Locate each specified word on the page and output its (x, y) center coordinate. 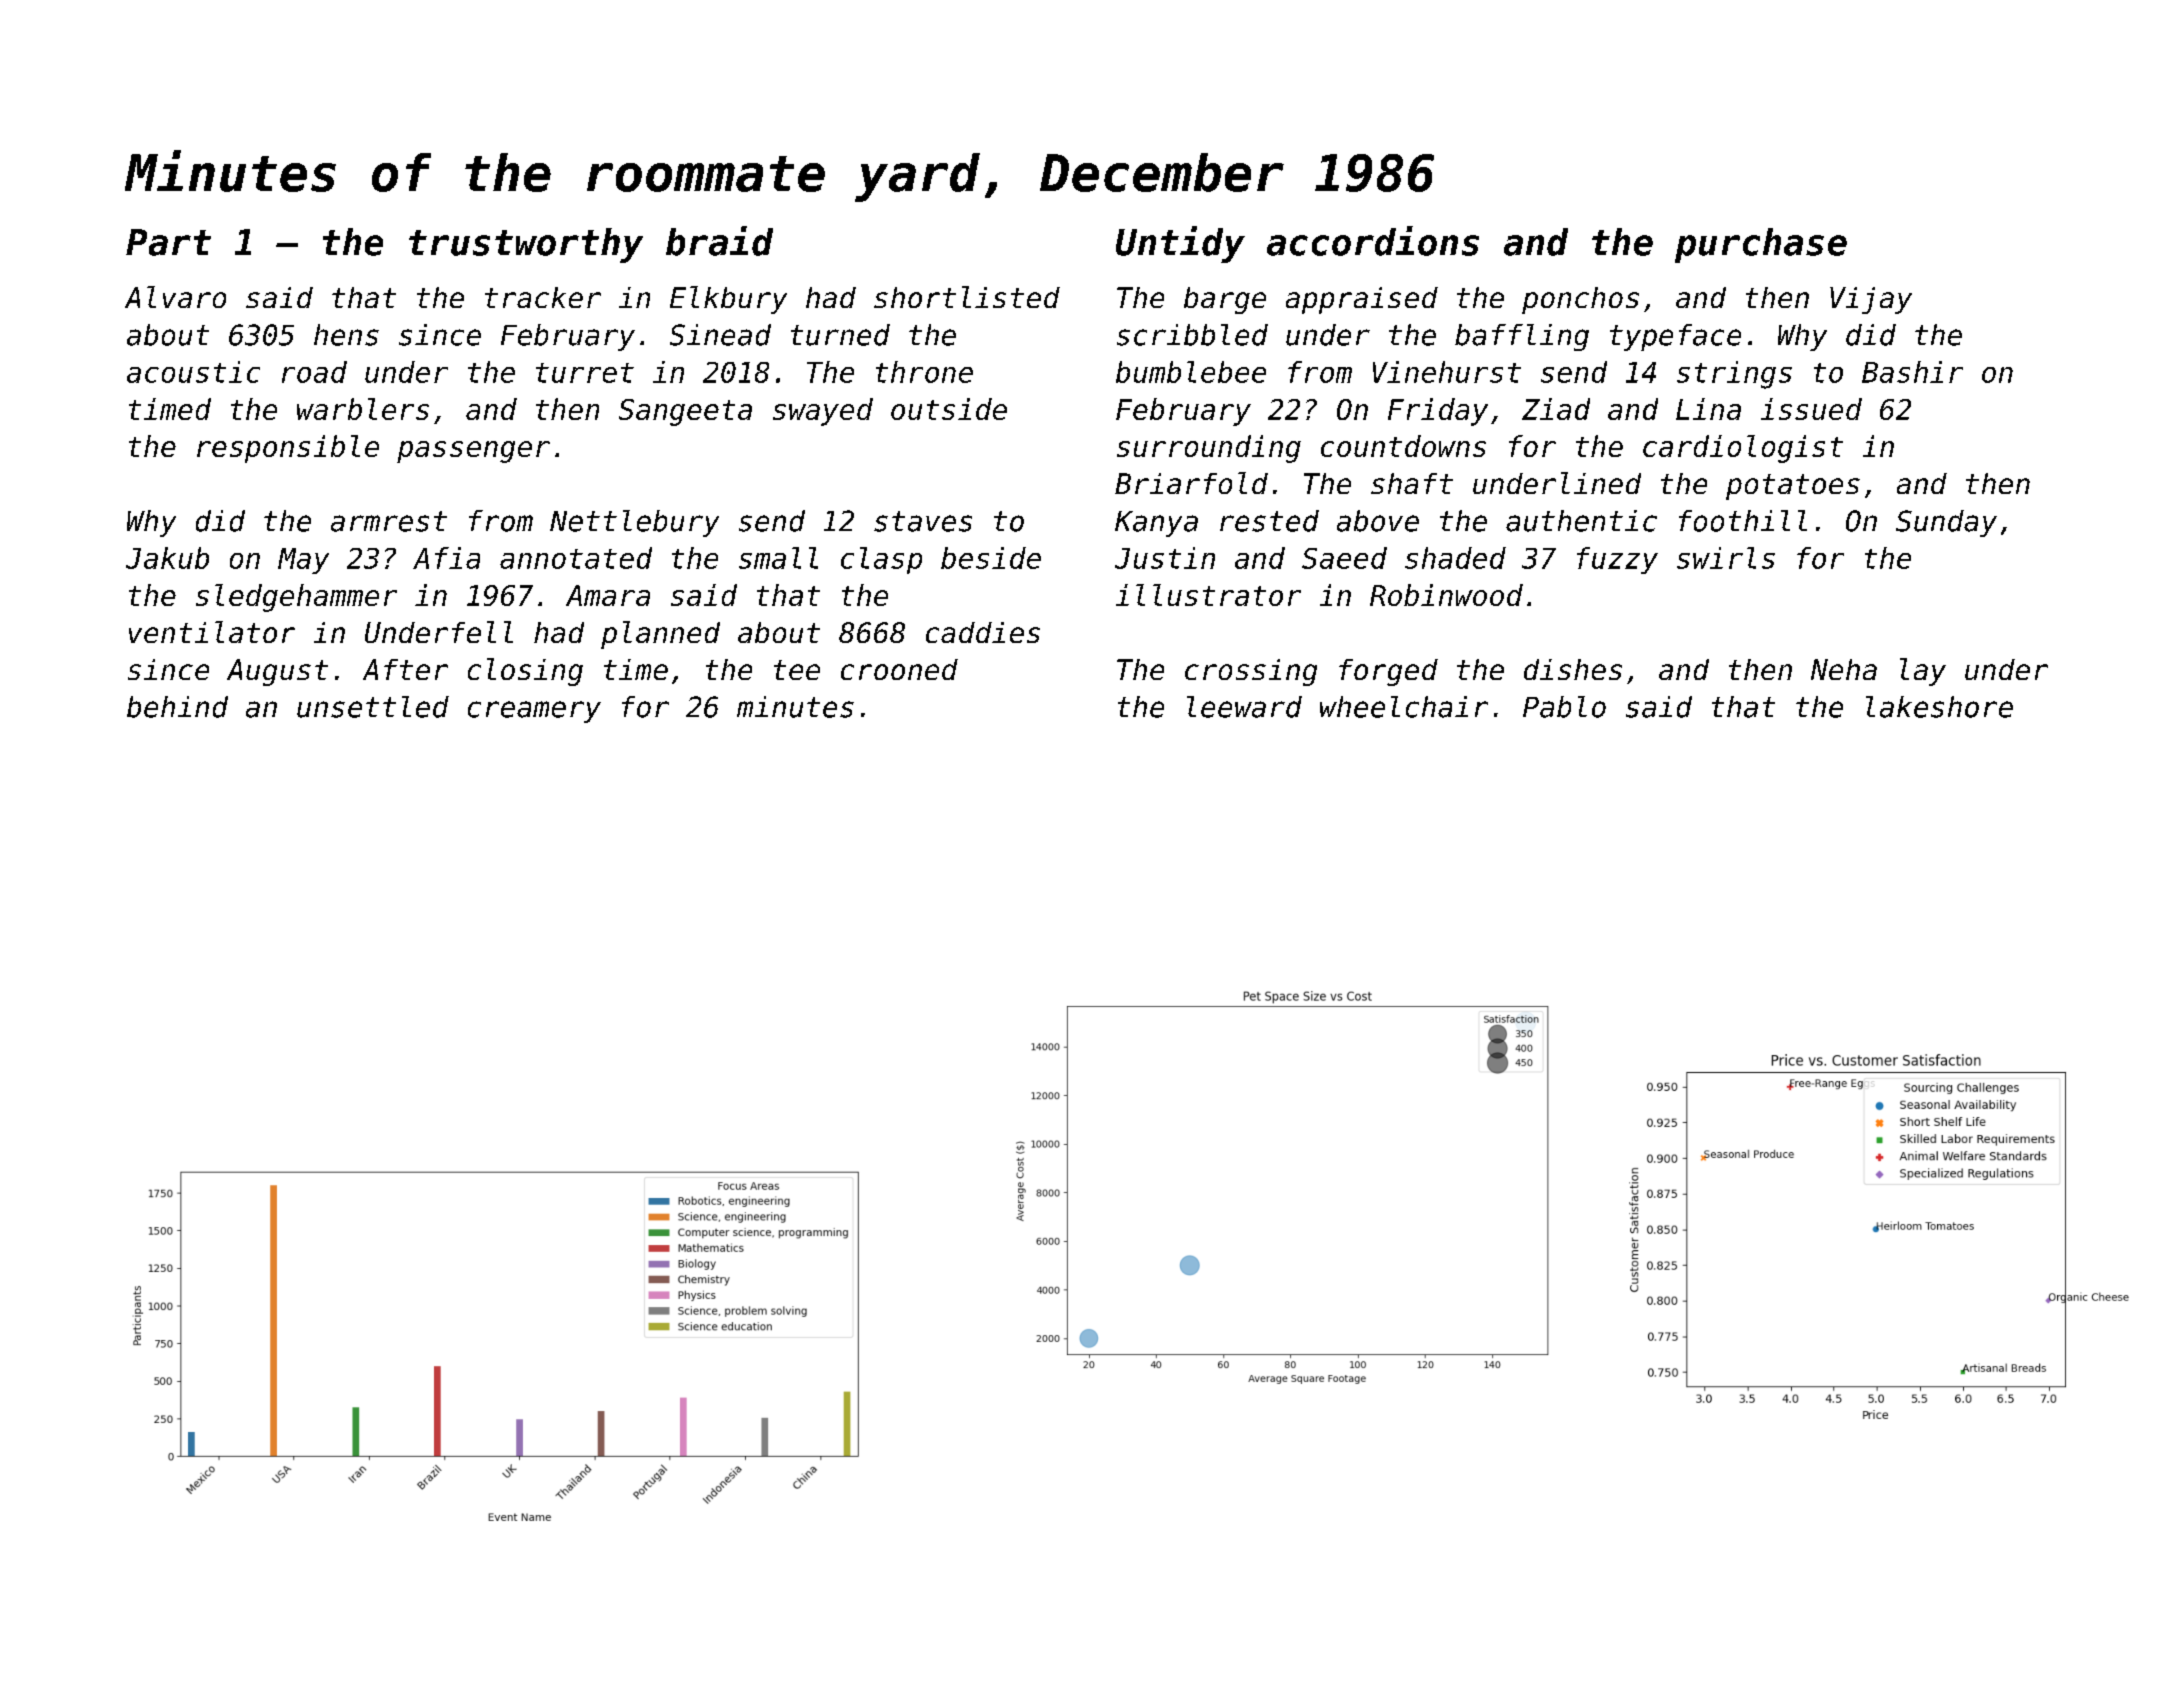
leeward (1244, 707)
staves (923, 521)
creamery (534, 712)
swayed (823, 412)
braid (719, 241)
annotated (576, 558)
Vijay (1871, 300)
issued (1811, 409)
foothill (1743, 521)
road (314, 372)
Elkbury (728, 300)
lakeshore (1939, 707)
